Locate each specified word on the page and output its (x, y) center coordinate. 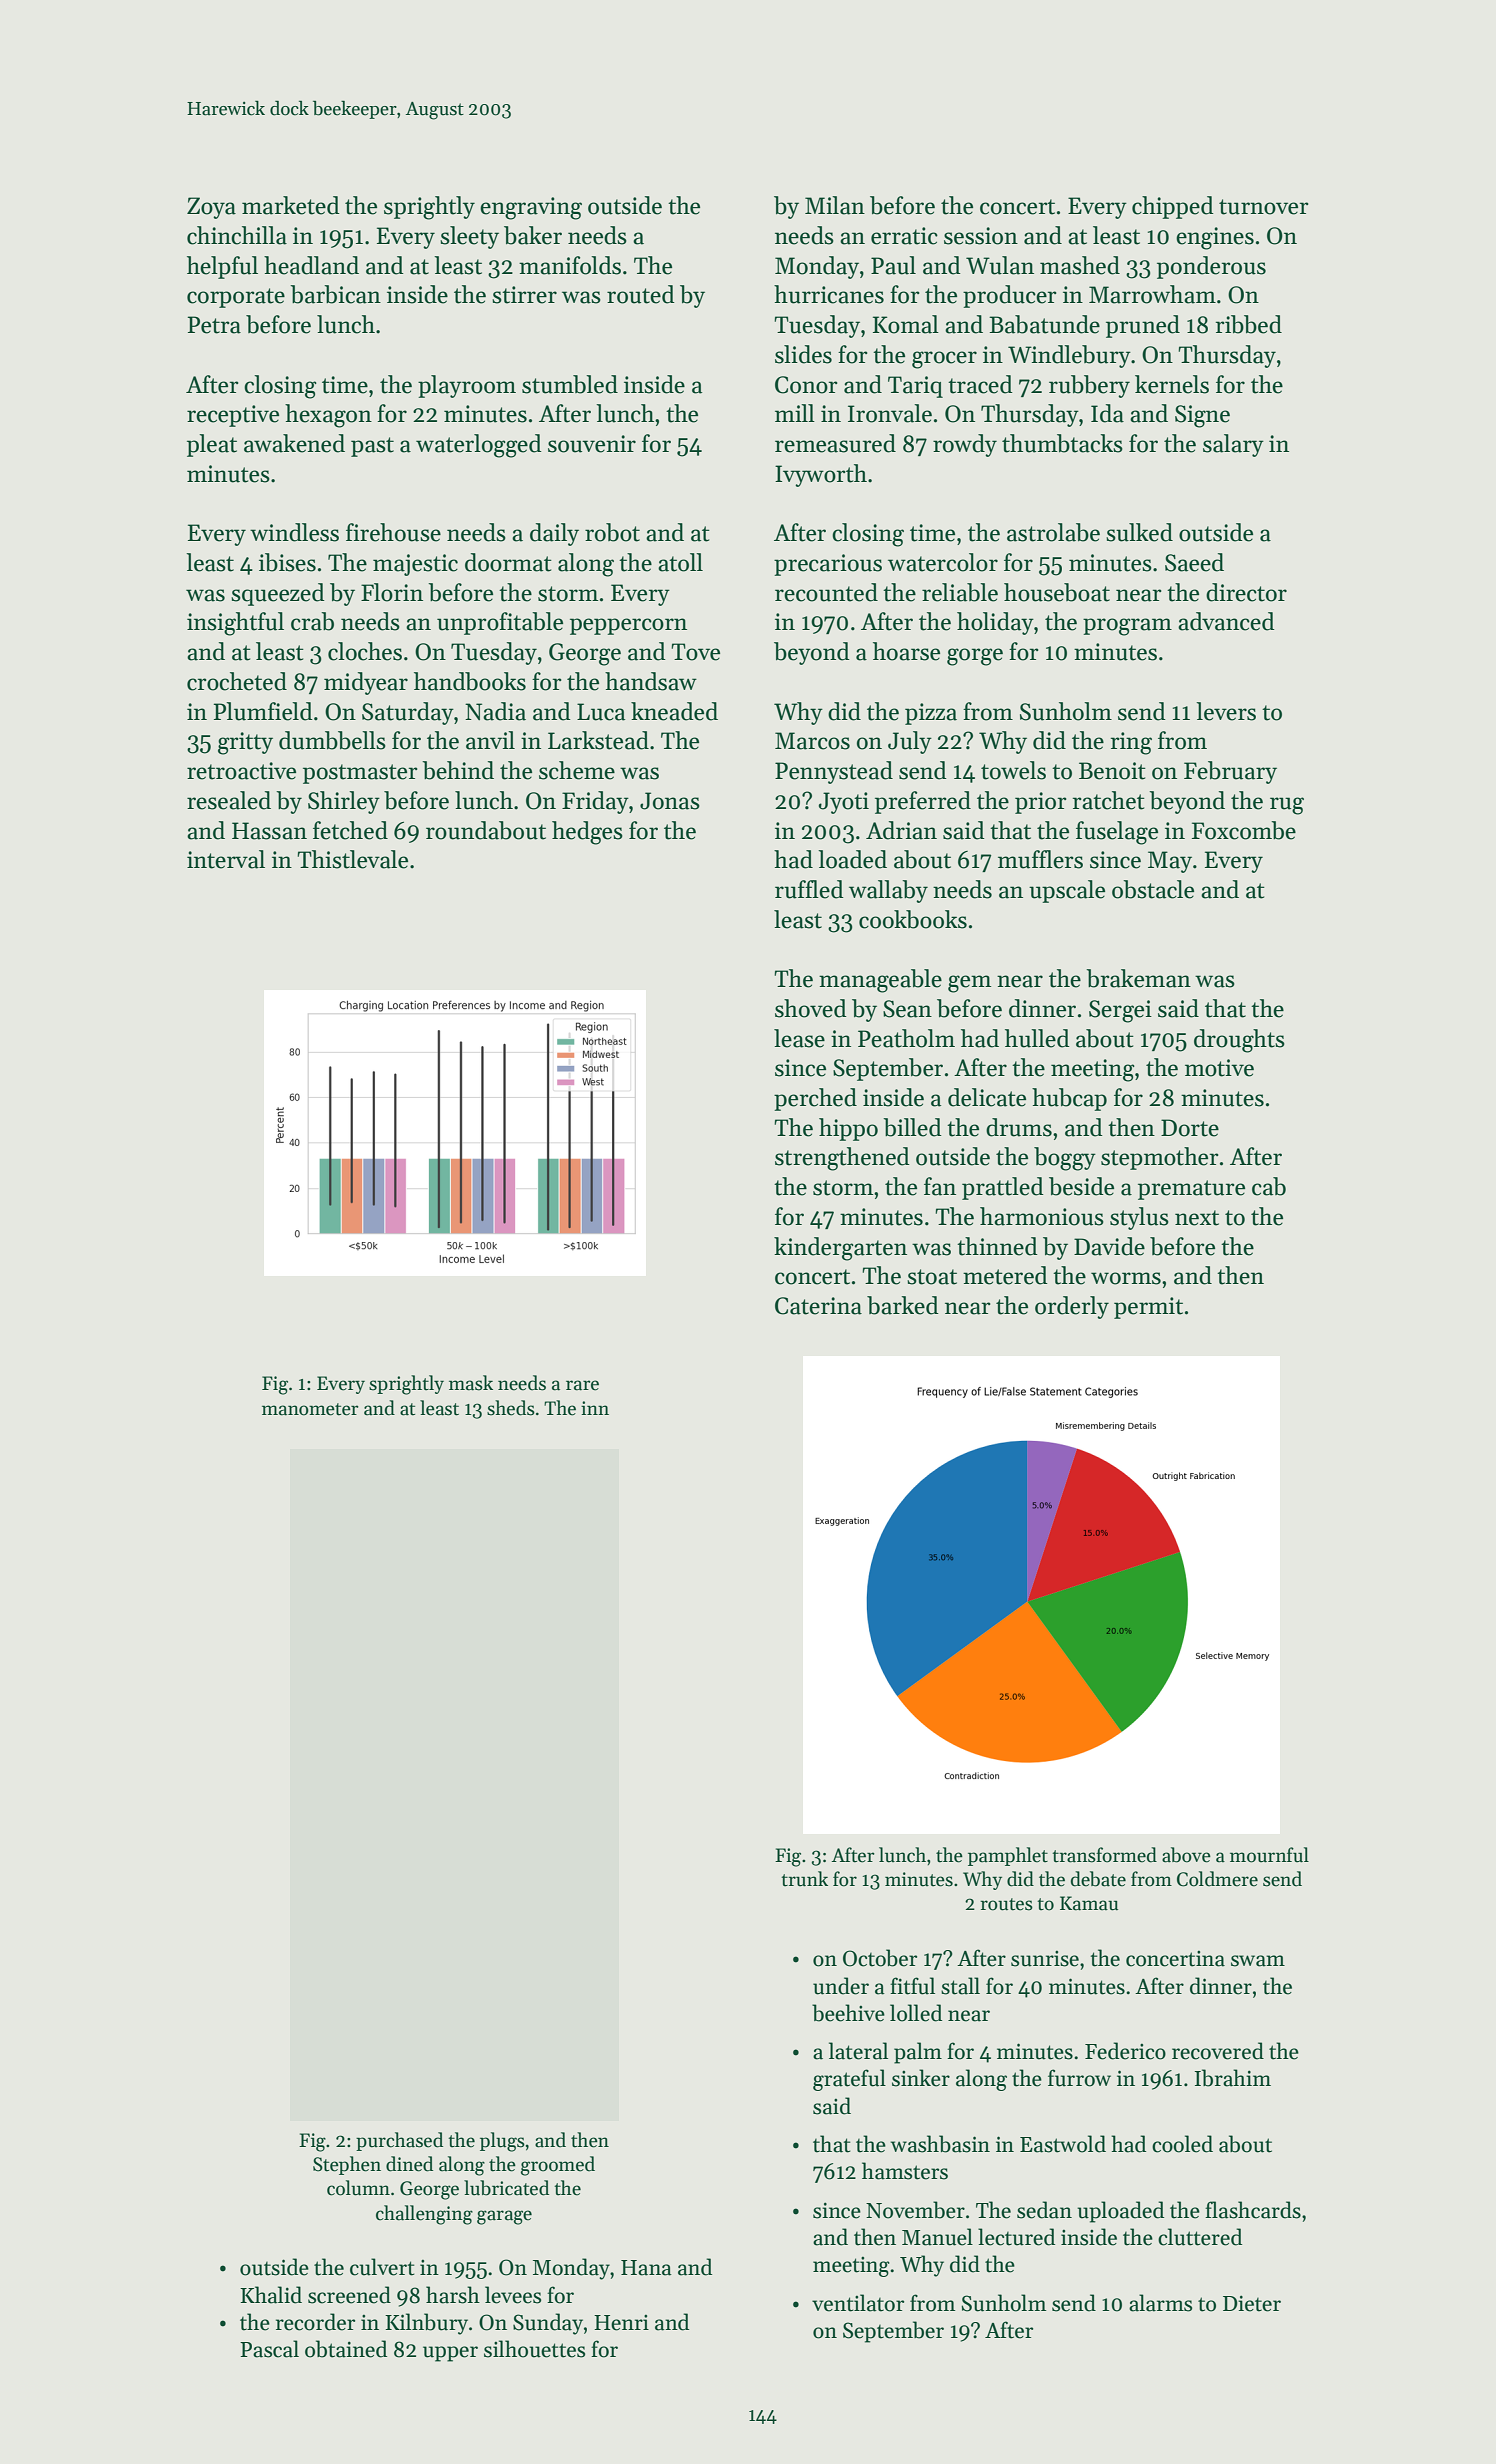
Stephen (347, 2165)
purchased (399, 2141)
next (1197, 1218)
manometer (310, 1409)
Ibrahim (1233, 2078)
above (1186, 1855)
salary (1233, 445)
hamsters (905, 2171)
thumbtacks (1062, 443)
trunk (804, 1879)
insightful (235, 624)
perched (815, 1099)
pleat (212, 445)
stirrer (524, 295)
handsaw (651, 681)
